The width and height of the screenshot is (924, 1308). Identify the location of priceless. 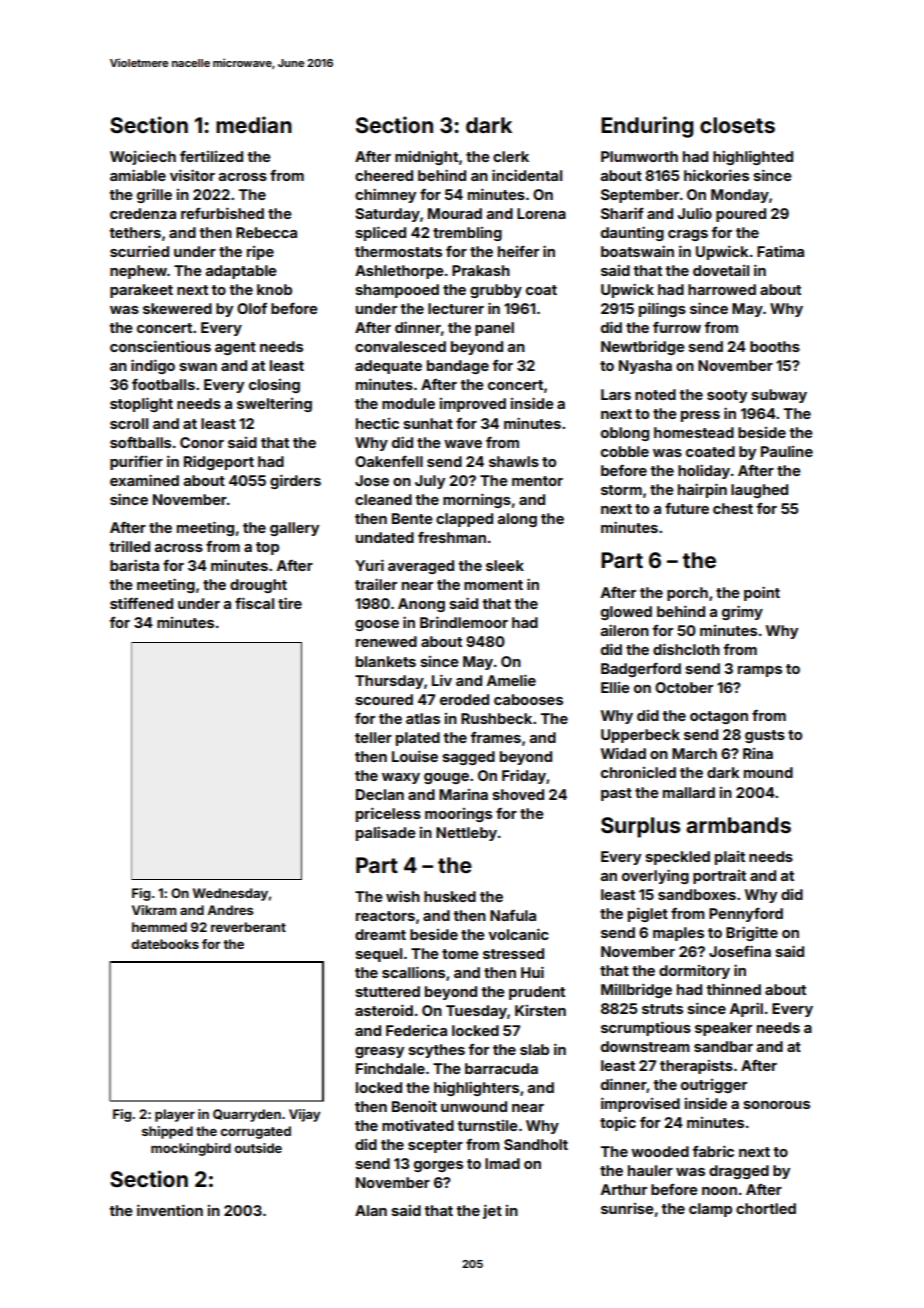
(388, 814).
